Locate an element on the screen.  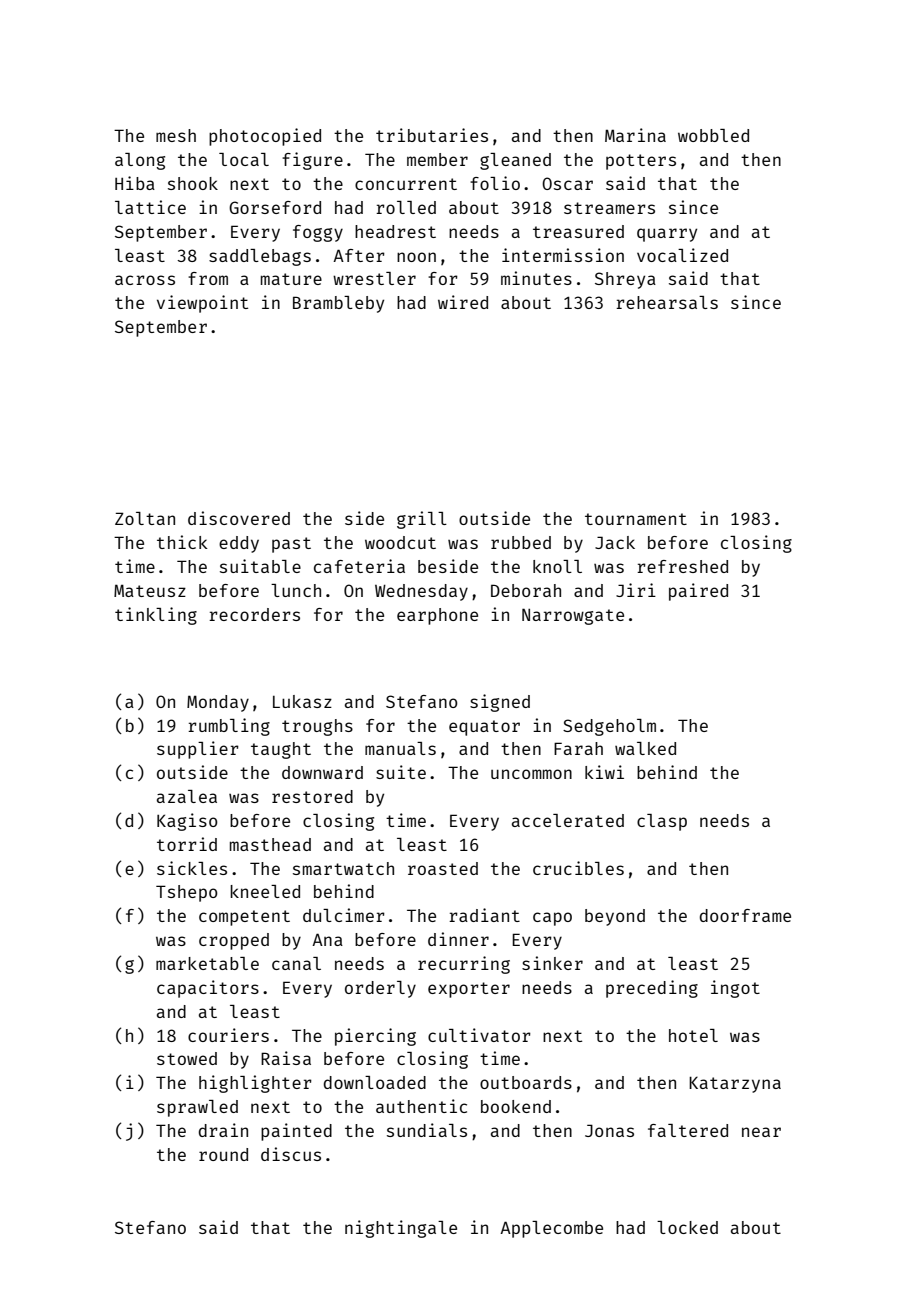
recorders is located at coordinates (254, 614).
